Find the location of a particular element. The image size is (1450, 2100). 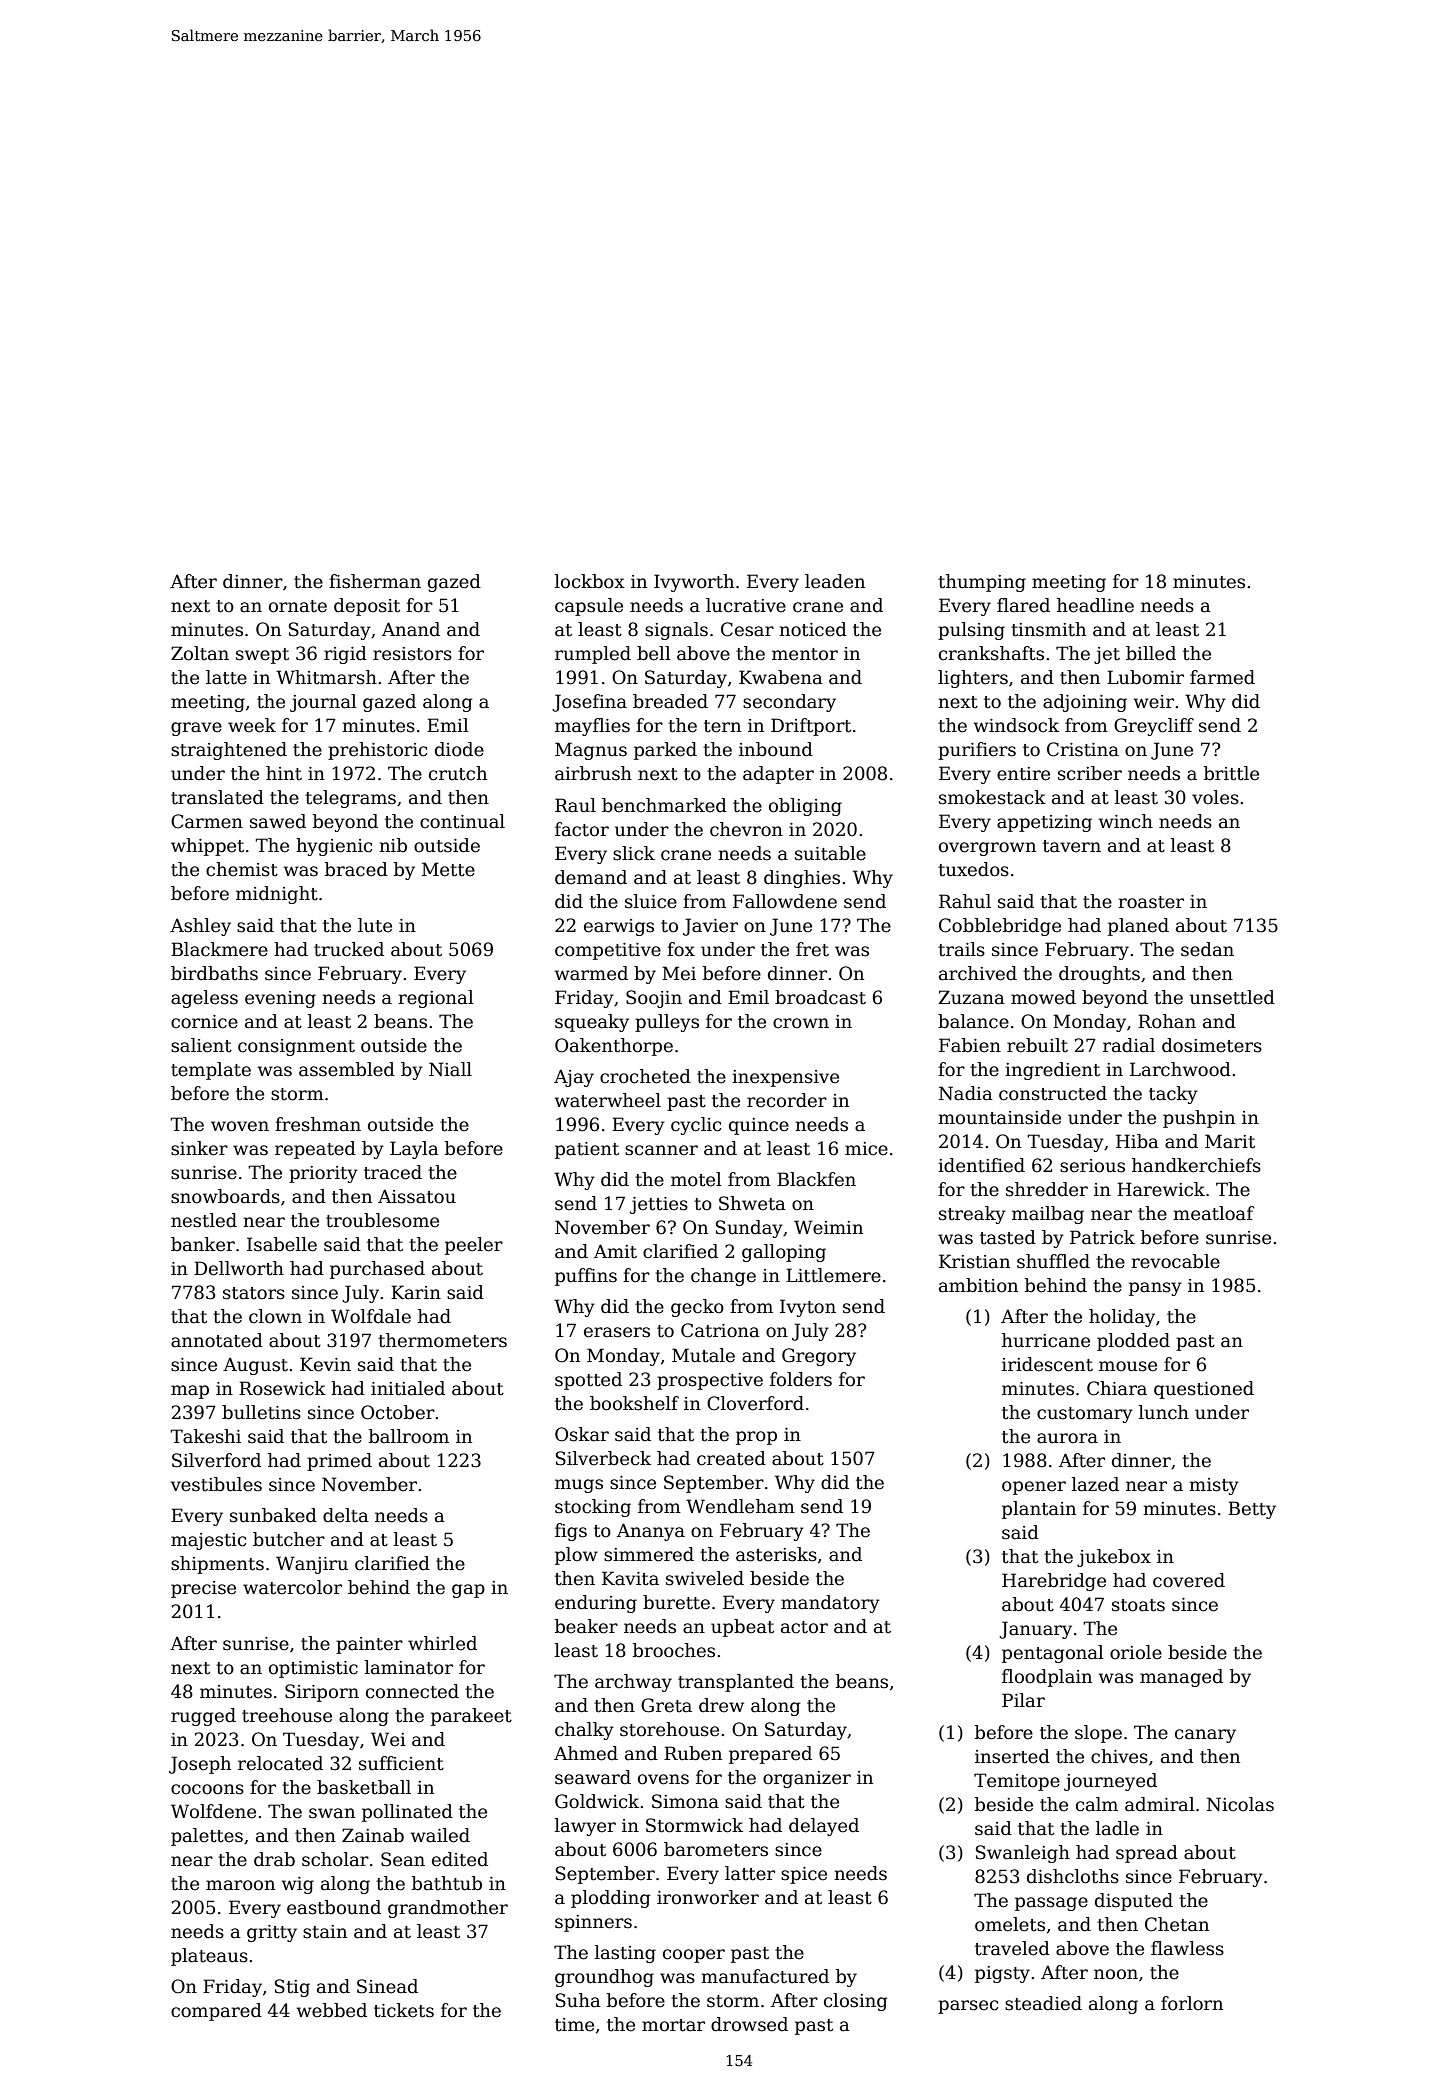

sedan is located at coordinates (1207, 949).
